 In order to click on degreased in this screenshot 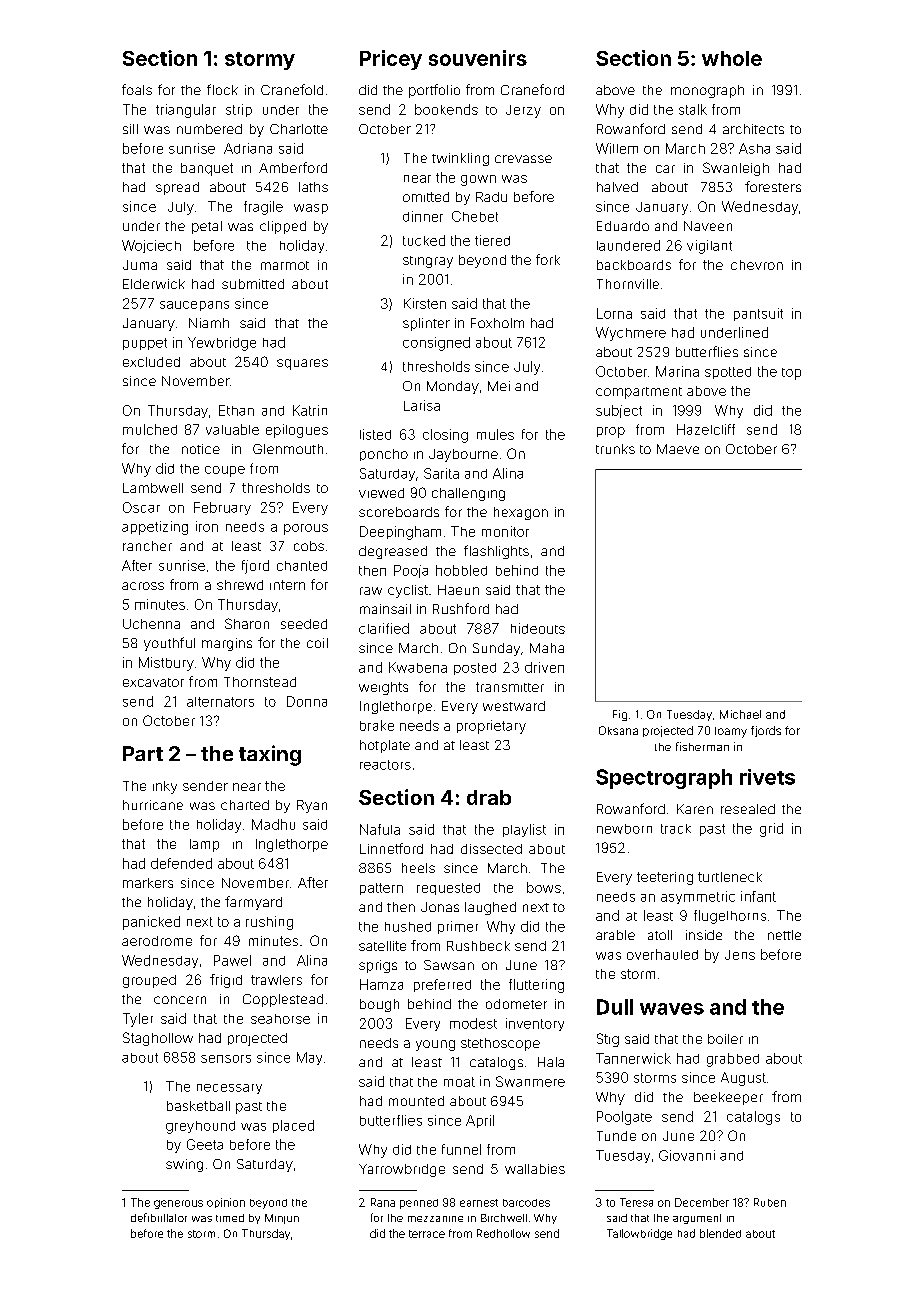, I will do `click(393, 552)`.
